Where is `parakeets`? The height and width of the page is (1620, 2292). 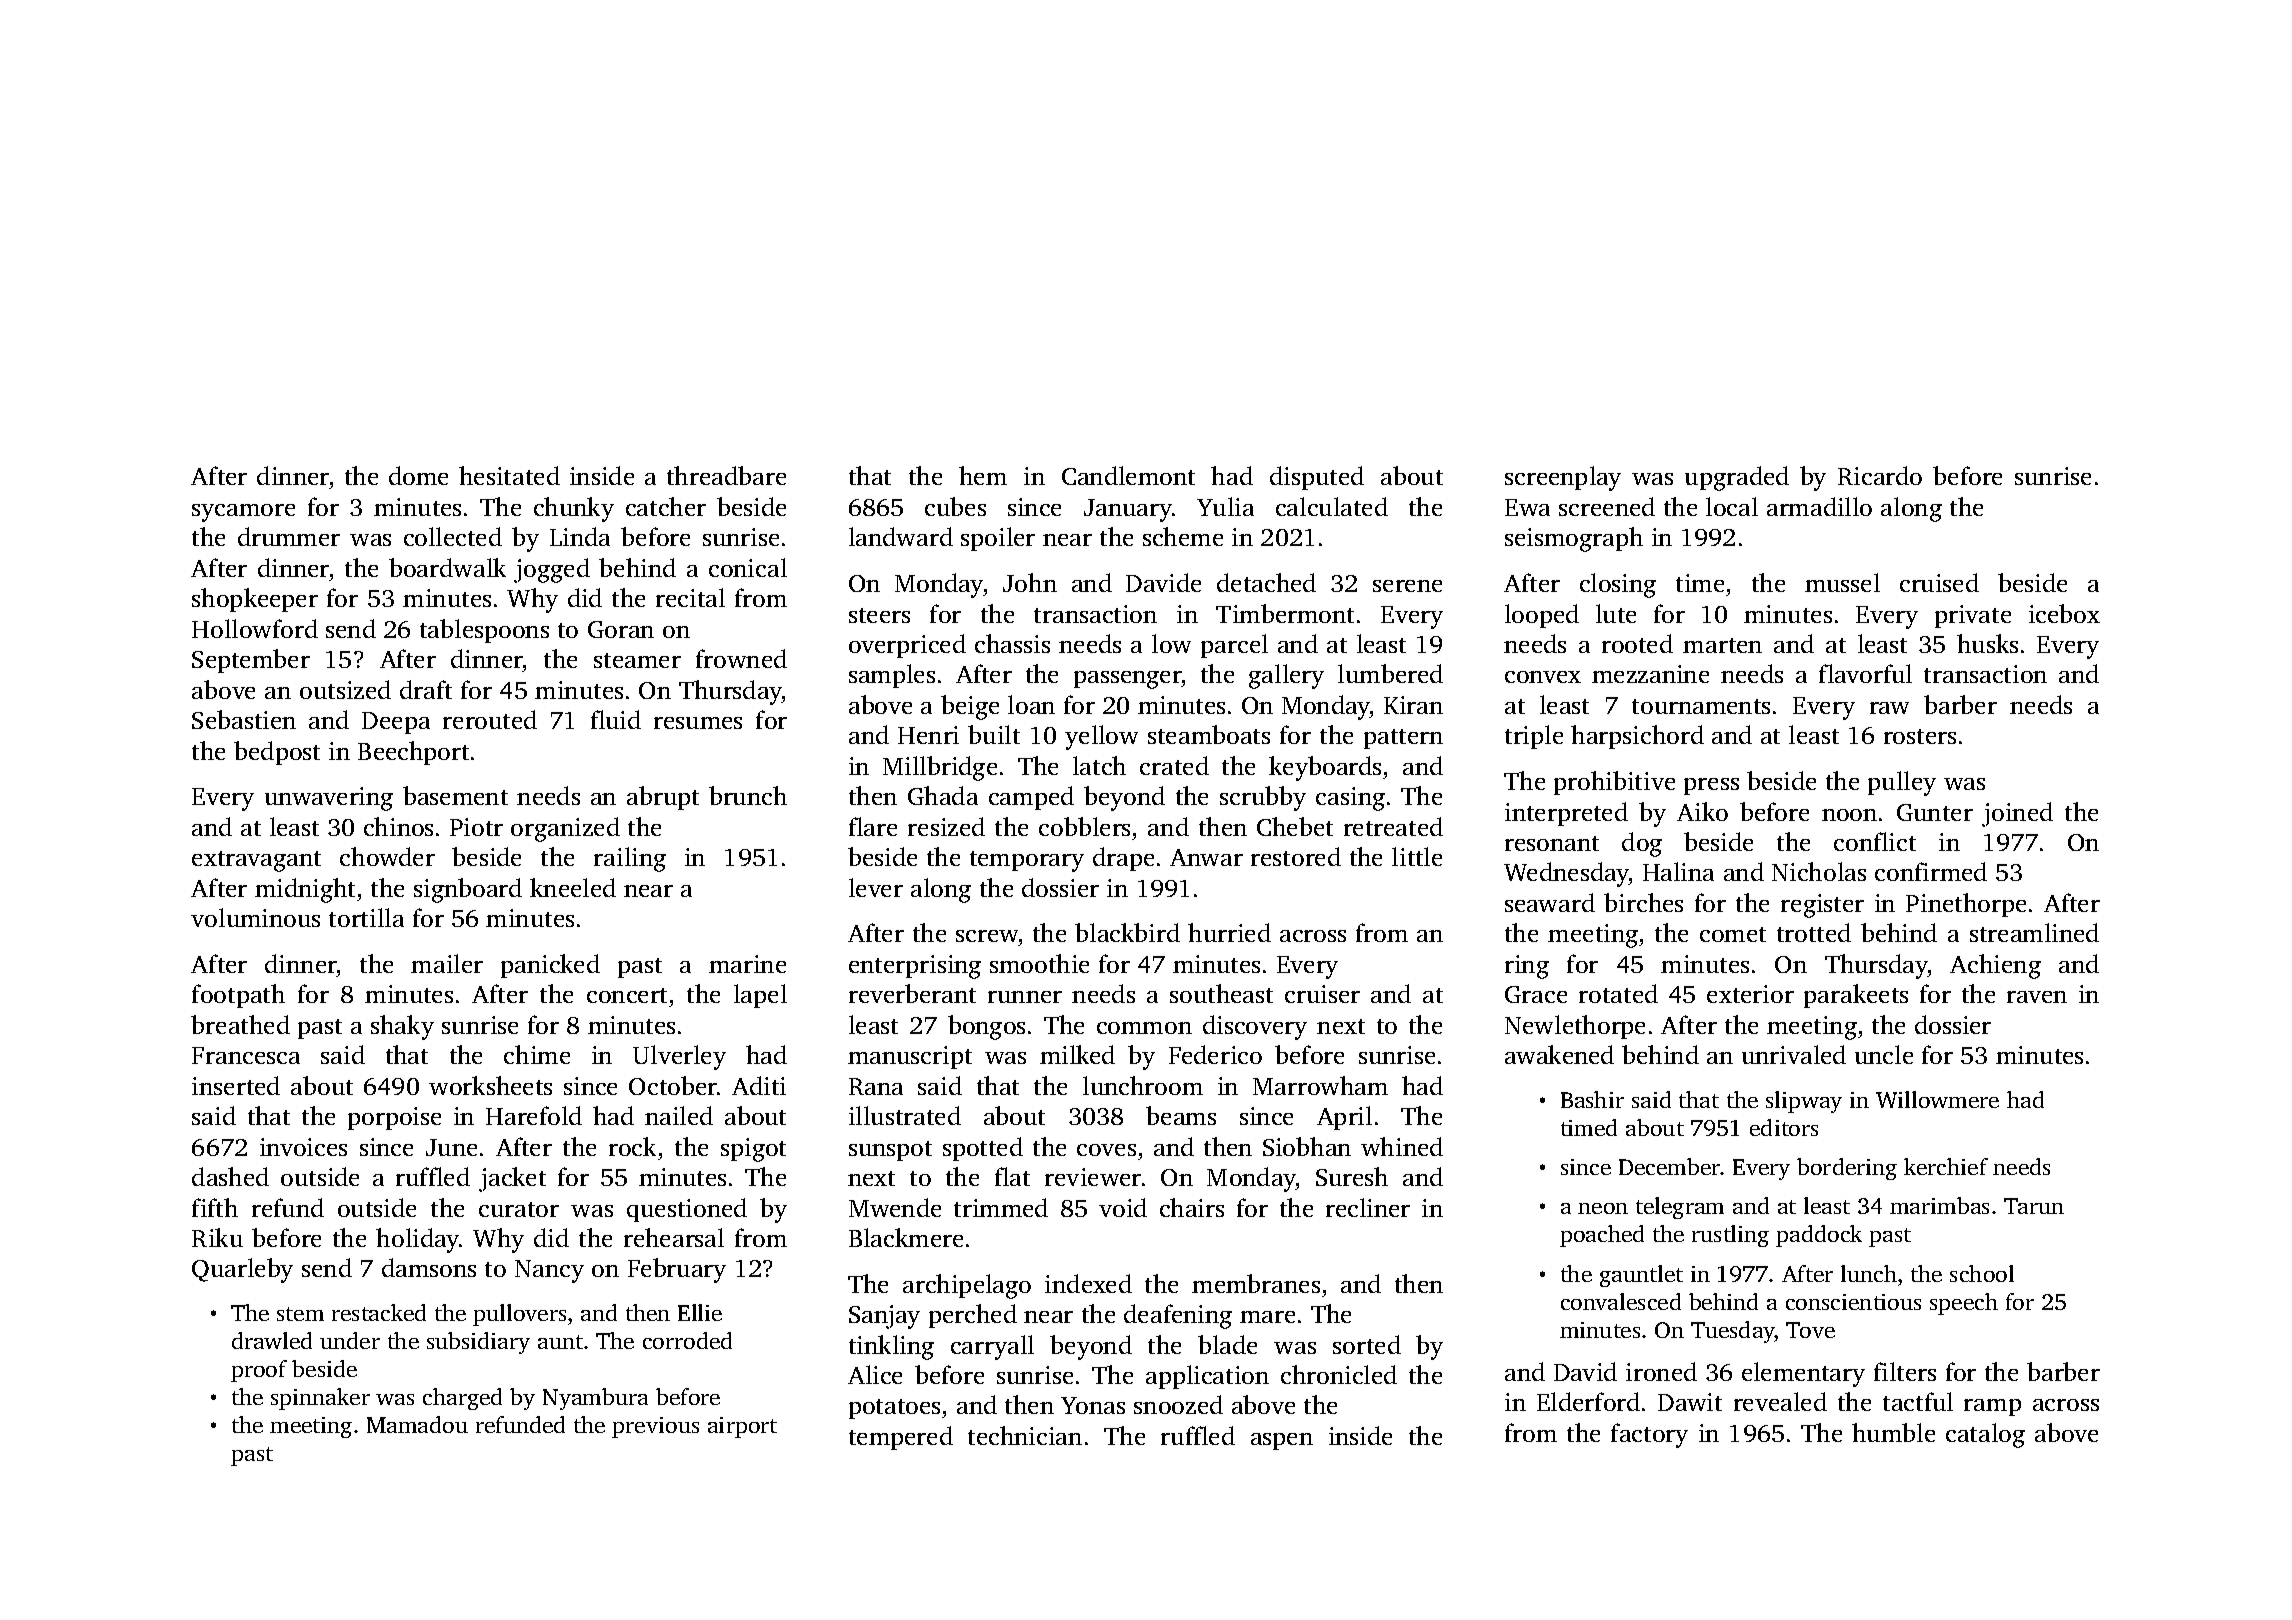 parakeets is located at coordinates (1856, 996).
